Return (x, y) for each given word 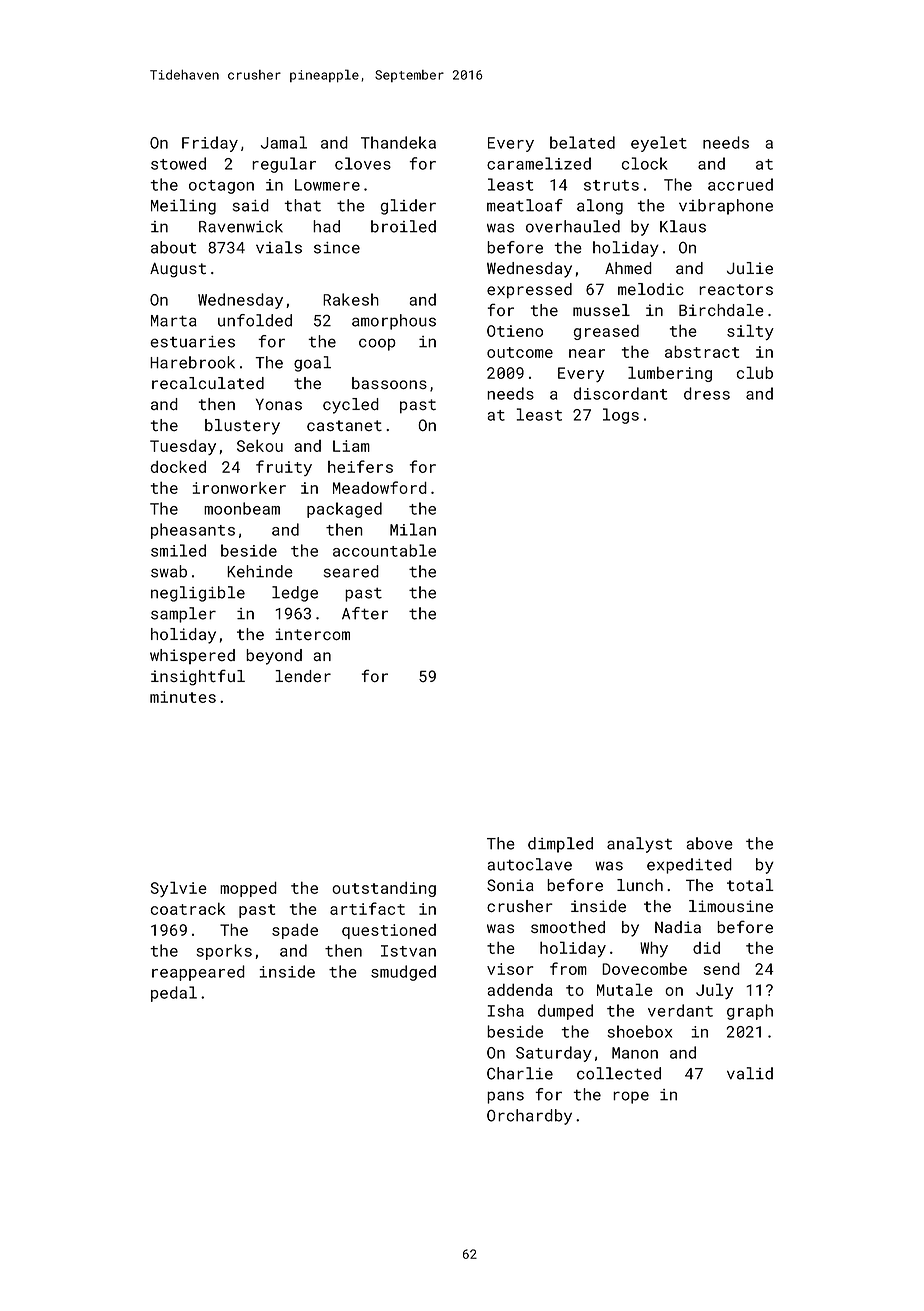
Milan (413, 529)
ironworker (239, 487)
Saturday (554, 1054)
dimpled (560, 845)
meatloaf (525, 205)
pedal (174, 994)
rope (631, 1097)
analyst (639, 845)
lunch (640, 885)
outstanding (384, 889)
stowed (178, 163)
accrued (740, 184)
